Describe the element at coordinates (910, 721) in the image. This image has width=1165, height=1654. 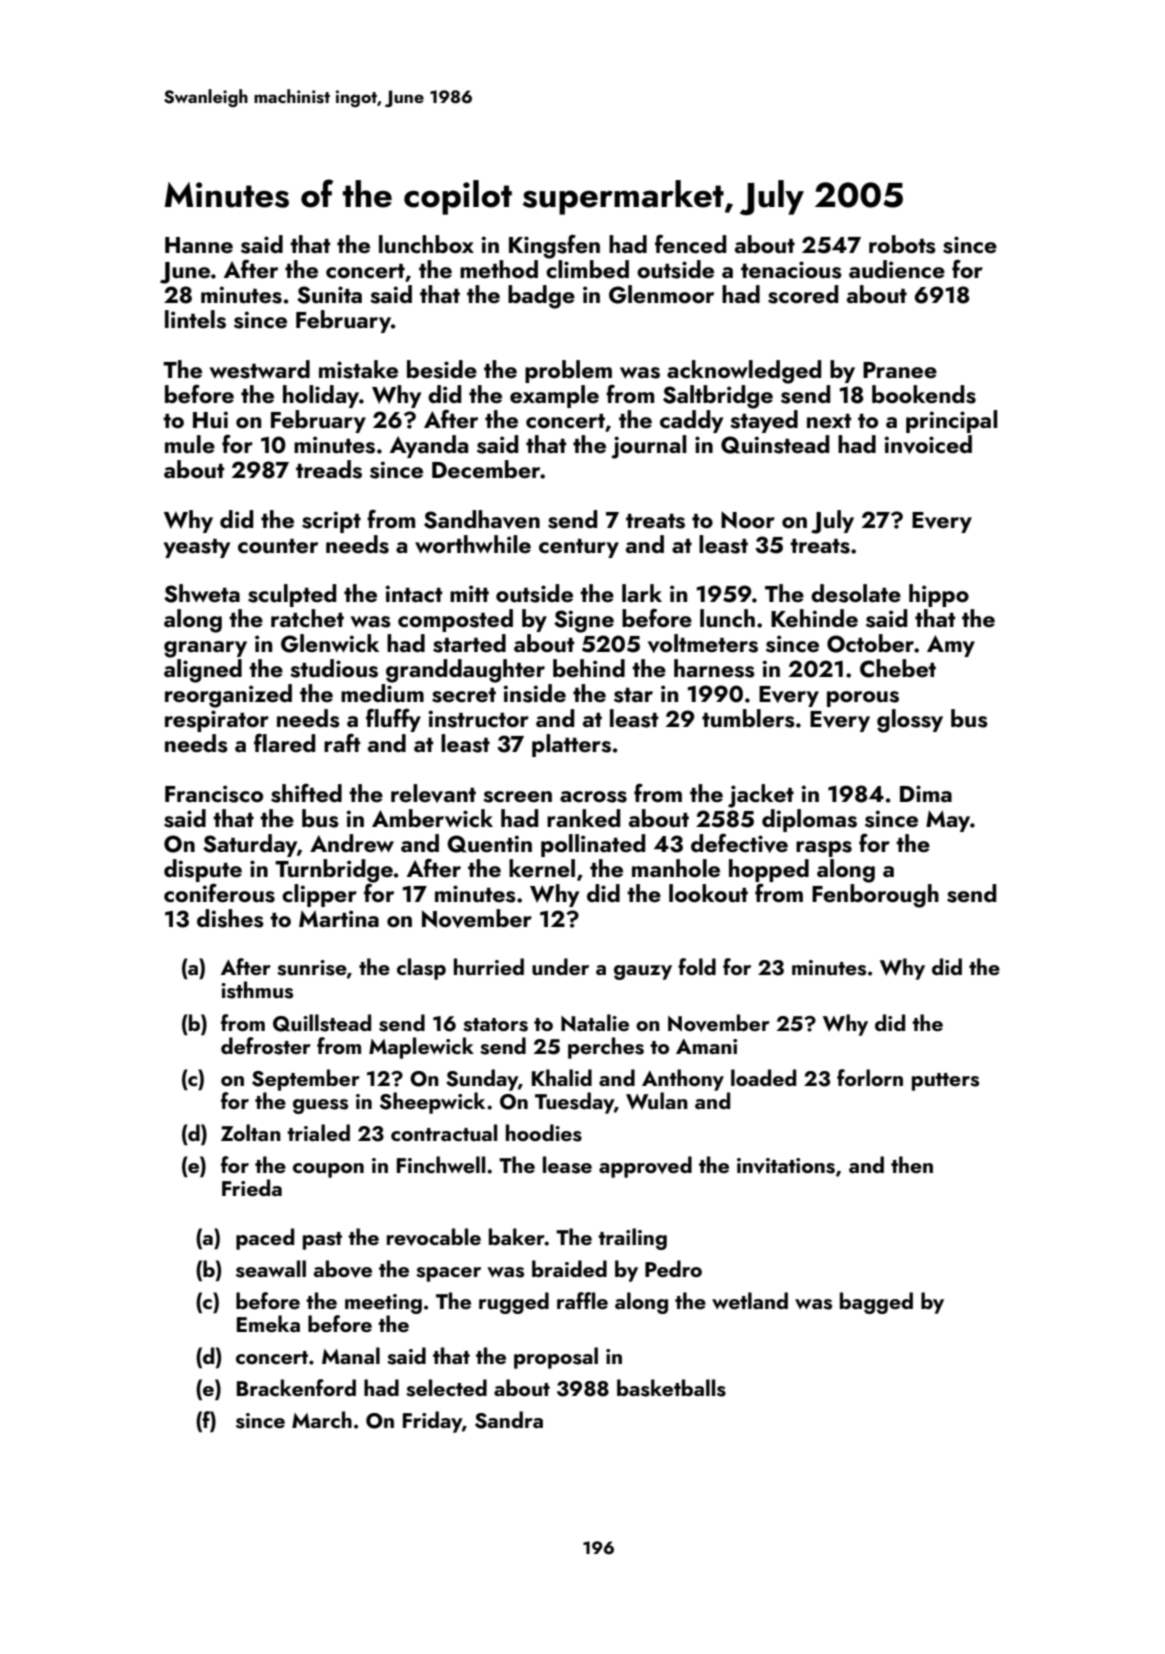
I see `glossy` at that location.
